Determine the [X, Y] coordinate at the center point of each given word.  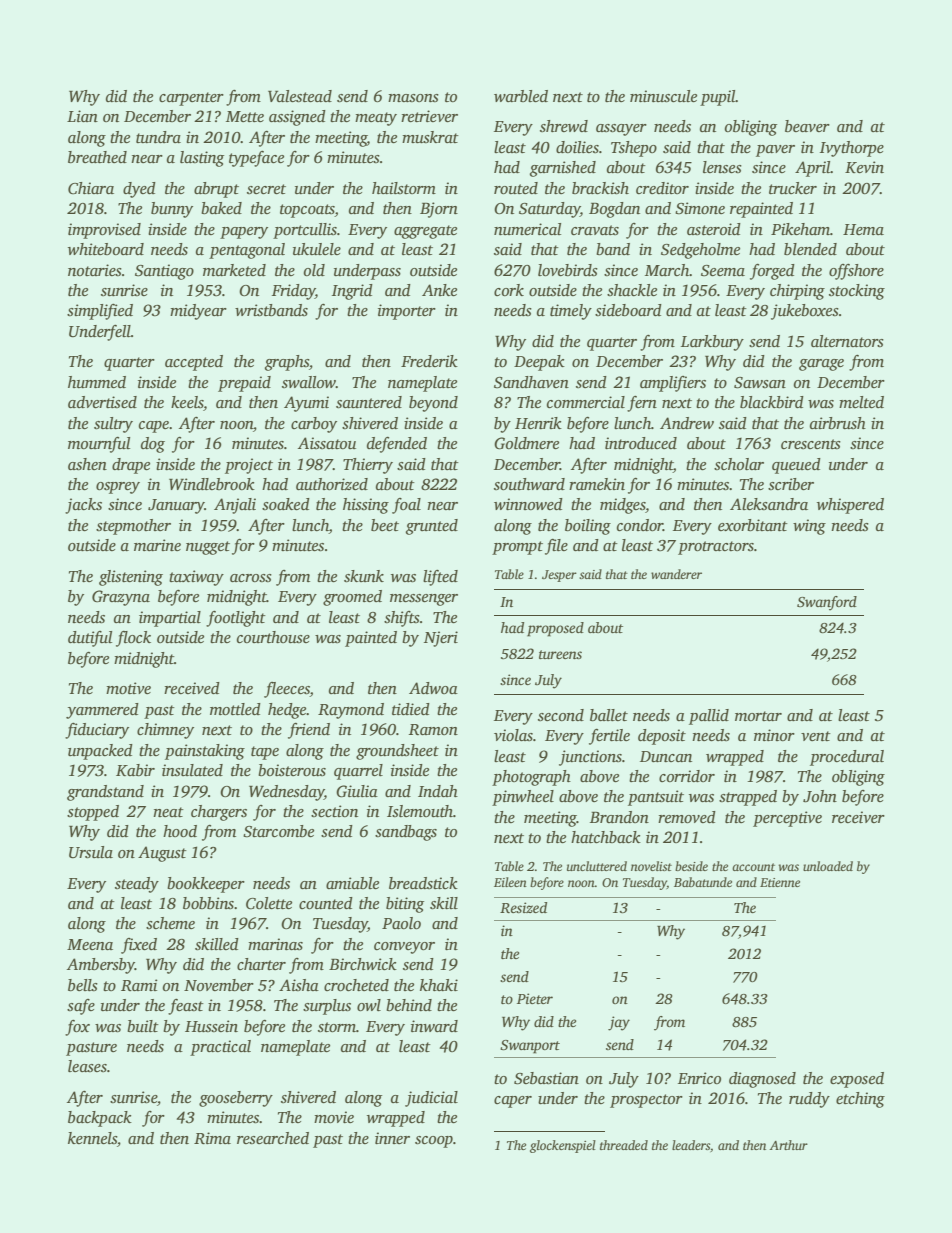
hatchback [606, 837]
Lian [82, 116]
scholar [739, 464]
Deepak [539, 363]
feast [186, 1007]
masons [413, 98]
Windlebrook [212, 484]
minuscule [663, 96]
